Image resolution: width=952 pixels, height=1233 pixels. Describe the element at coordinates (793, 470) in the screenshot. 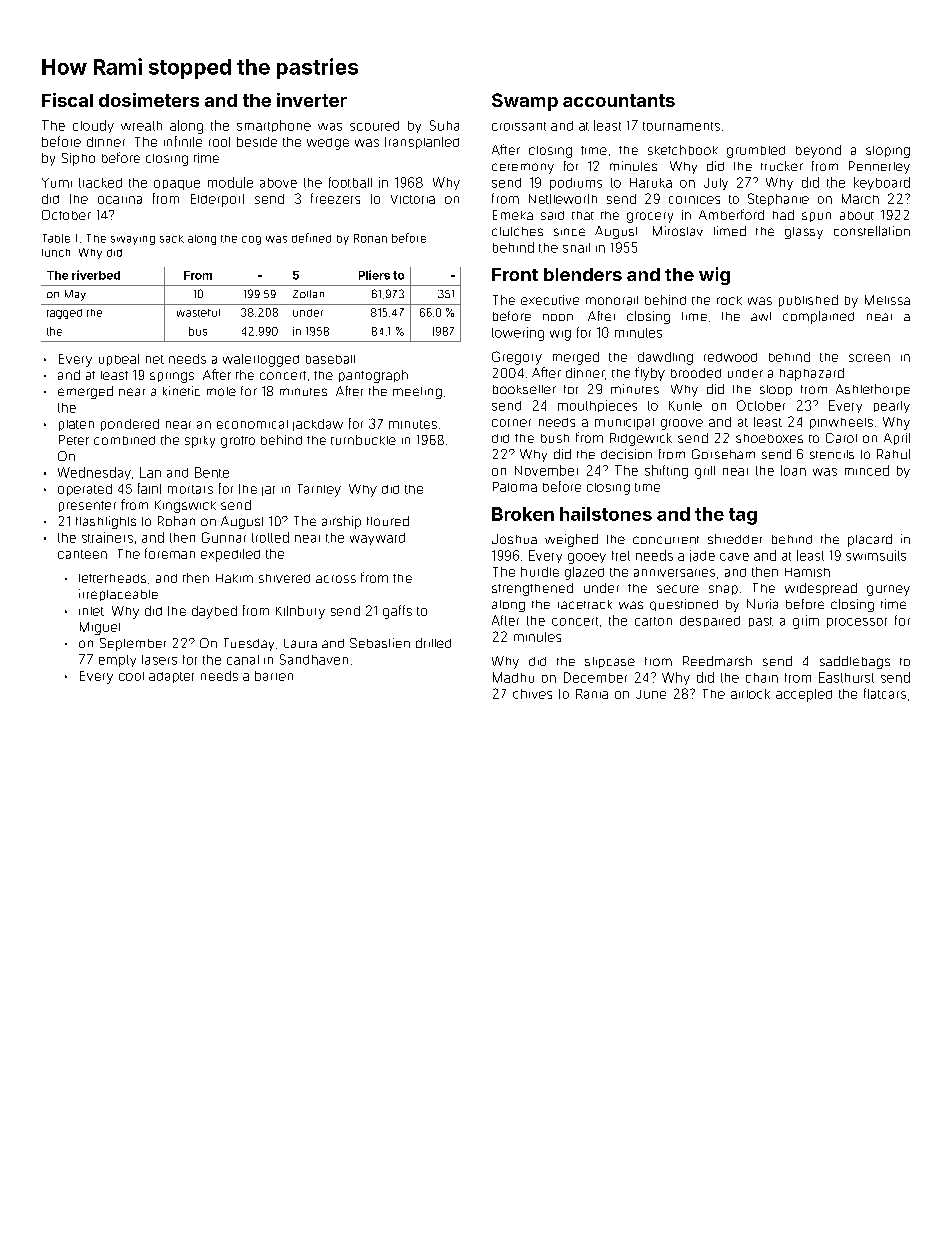

I see `loan` at that location.
